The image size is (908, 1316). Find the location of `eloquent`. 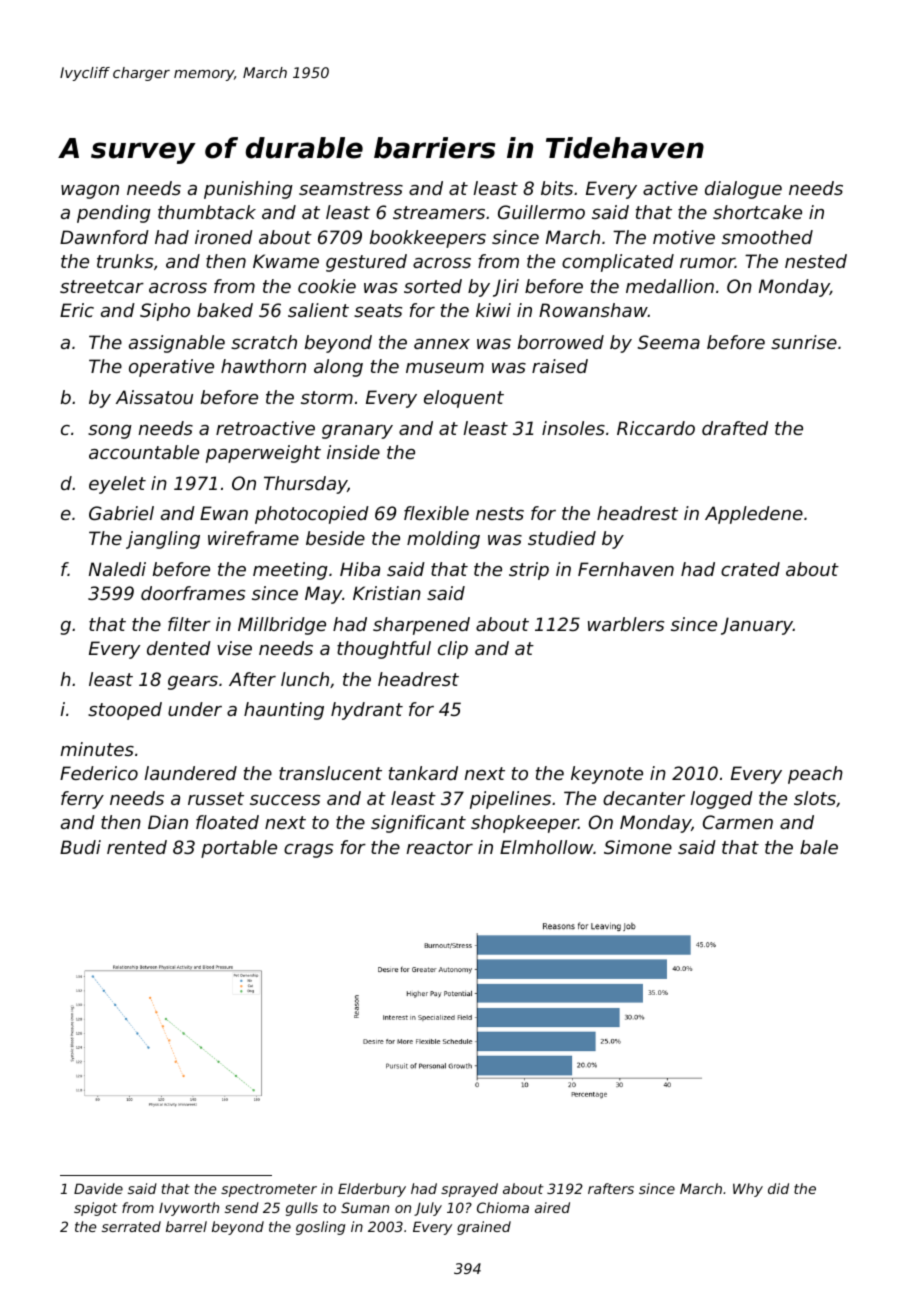

eloquent is located at coordinates (464, 399).
